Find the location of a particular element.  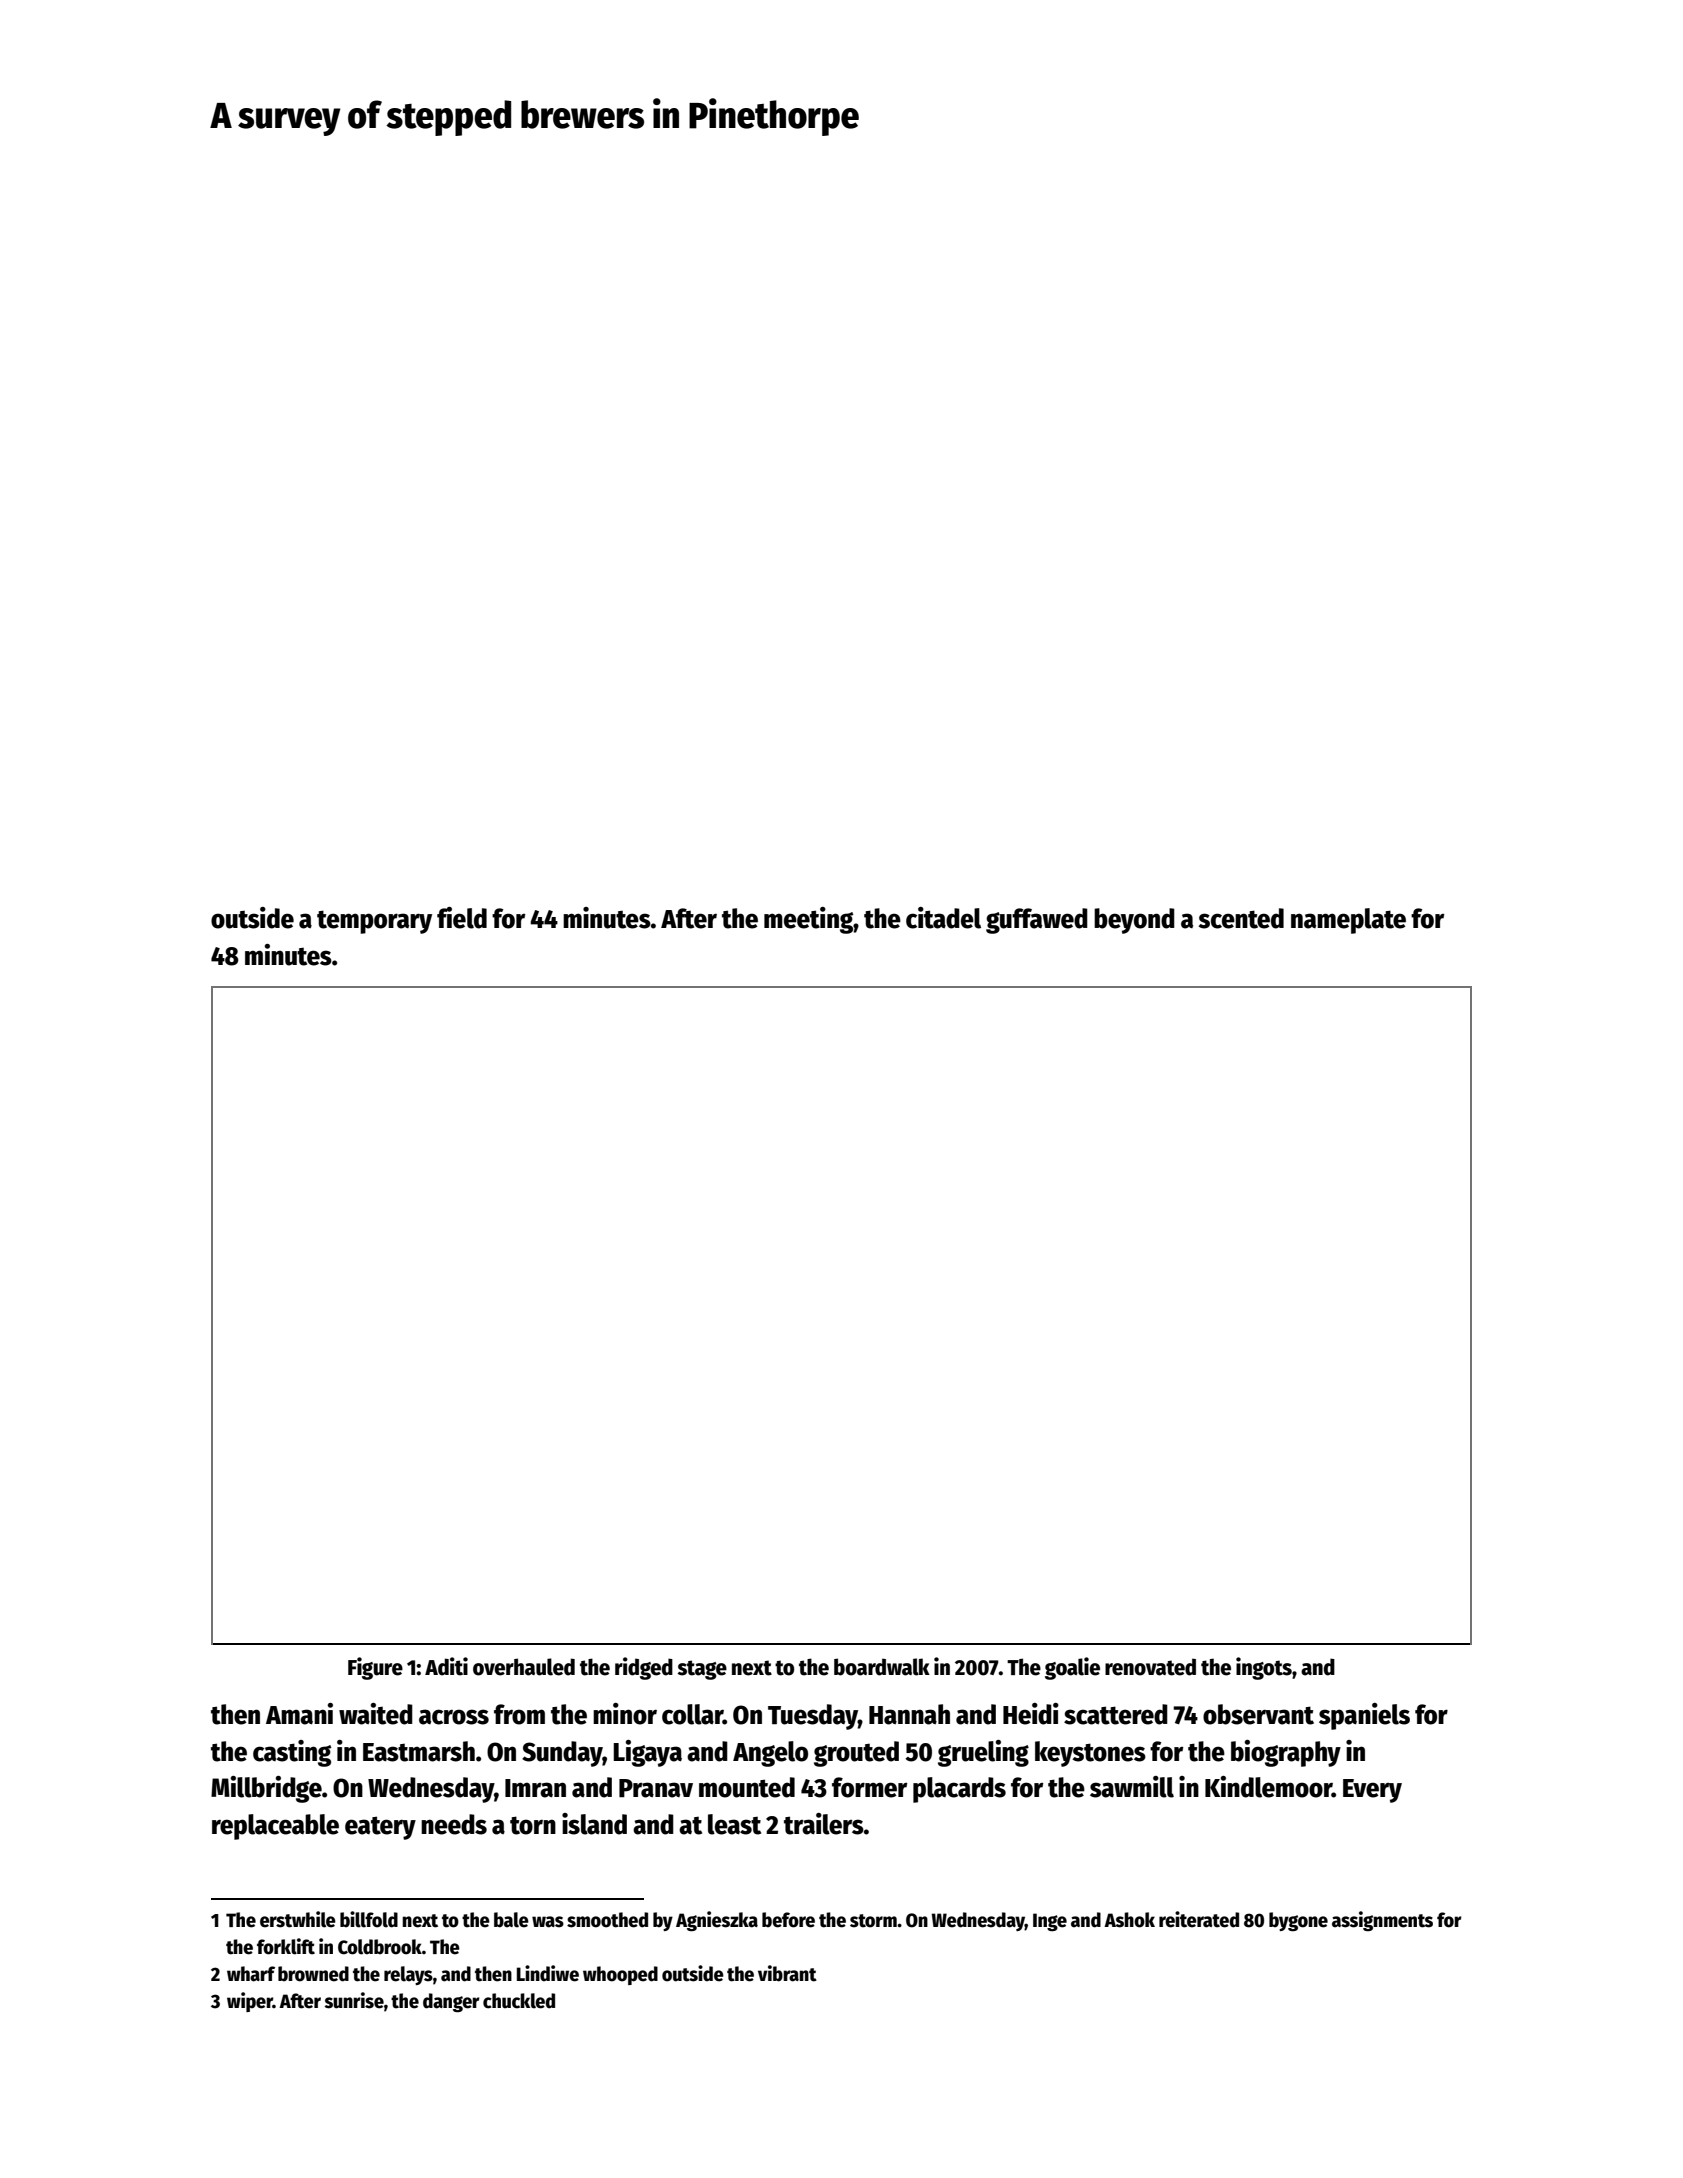

wharf is located at coordinates (251, 1974).
